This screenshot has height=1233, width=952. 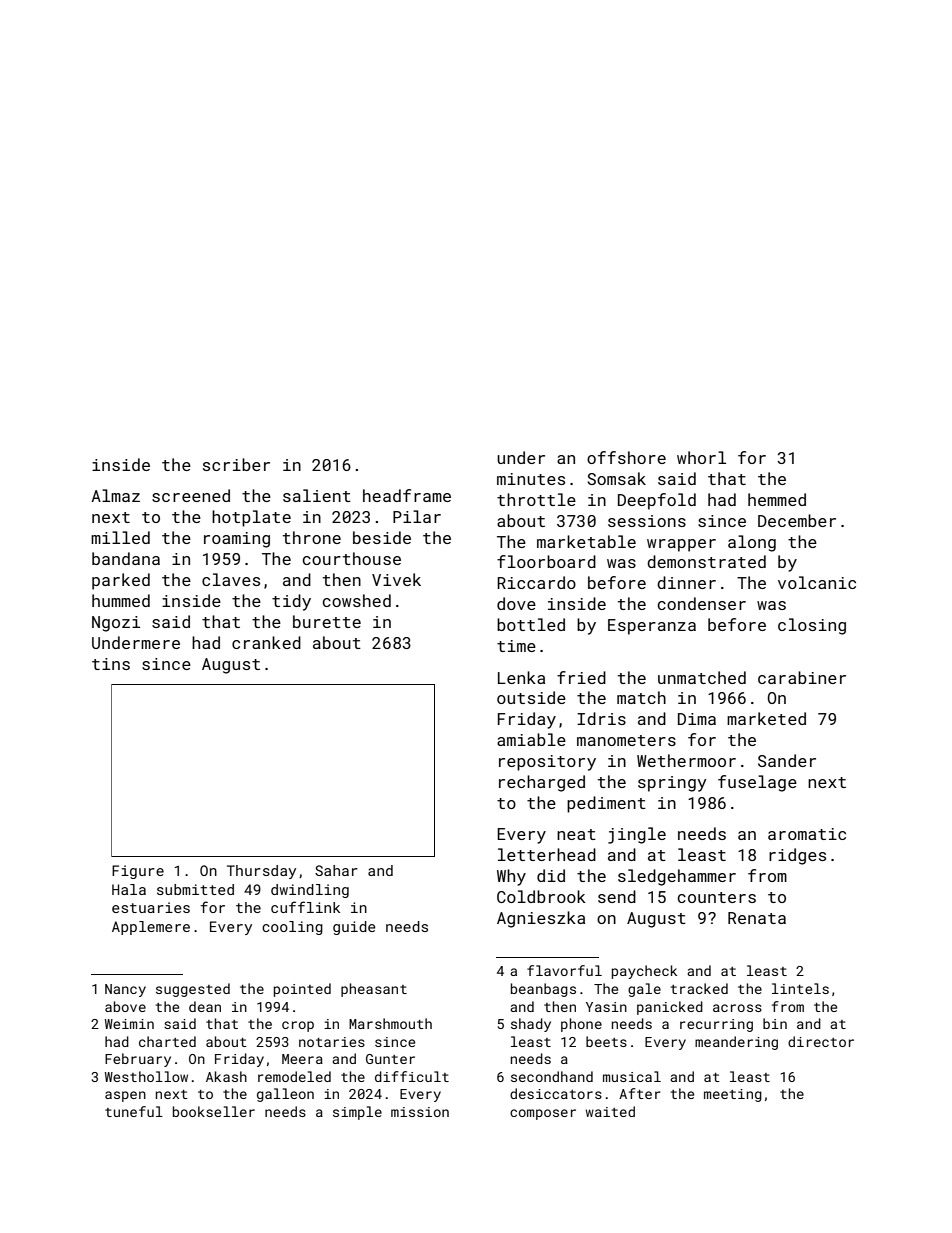 I want to click on tidy, so click(x=291, y=602).
